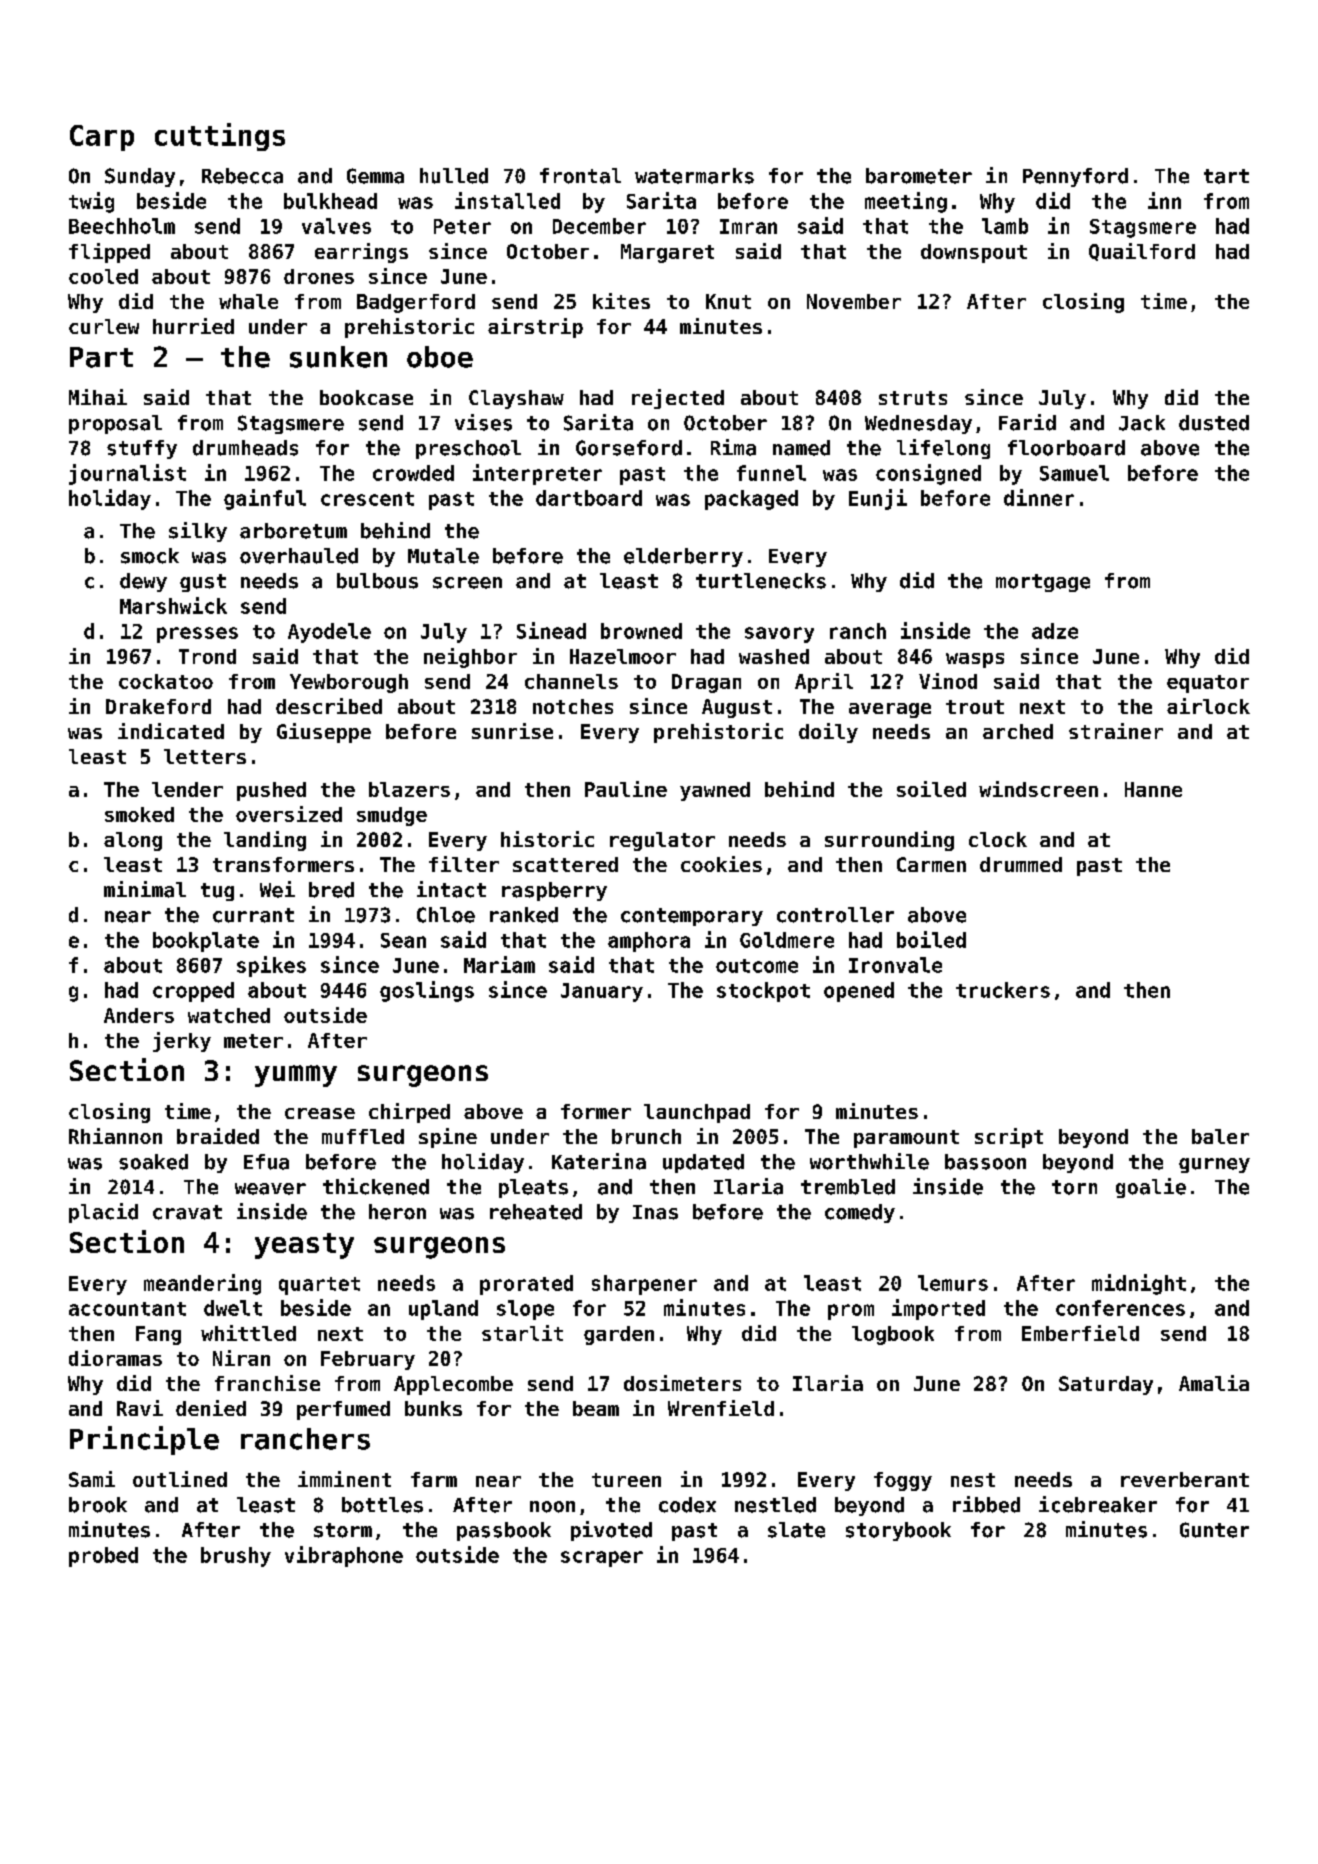  Describe the element at coordinates (1214, 1165) in the page. I see `gurney` at that location.
